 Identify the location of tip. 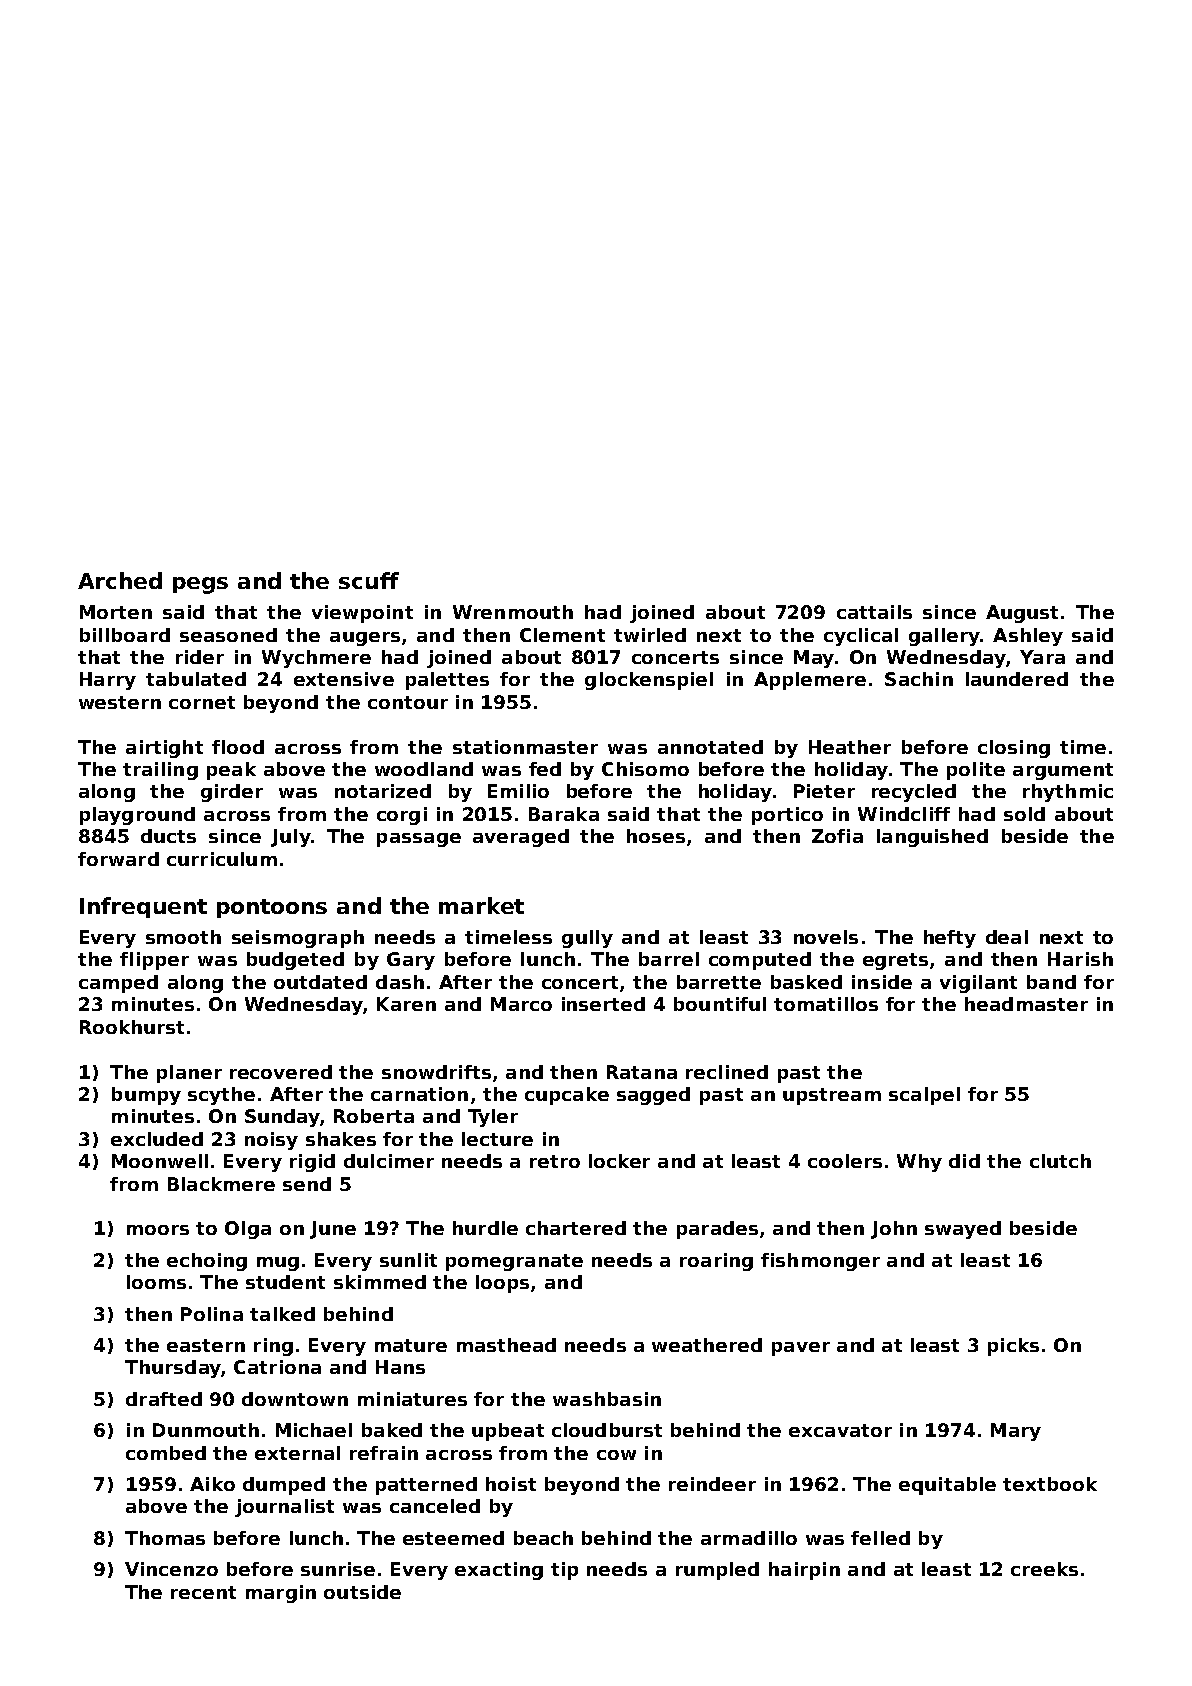
(564, 1571).
